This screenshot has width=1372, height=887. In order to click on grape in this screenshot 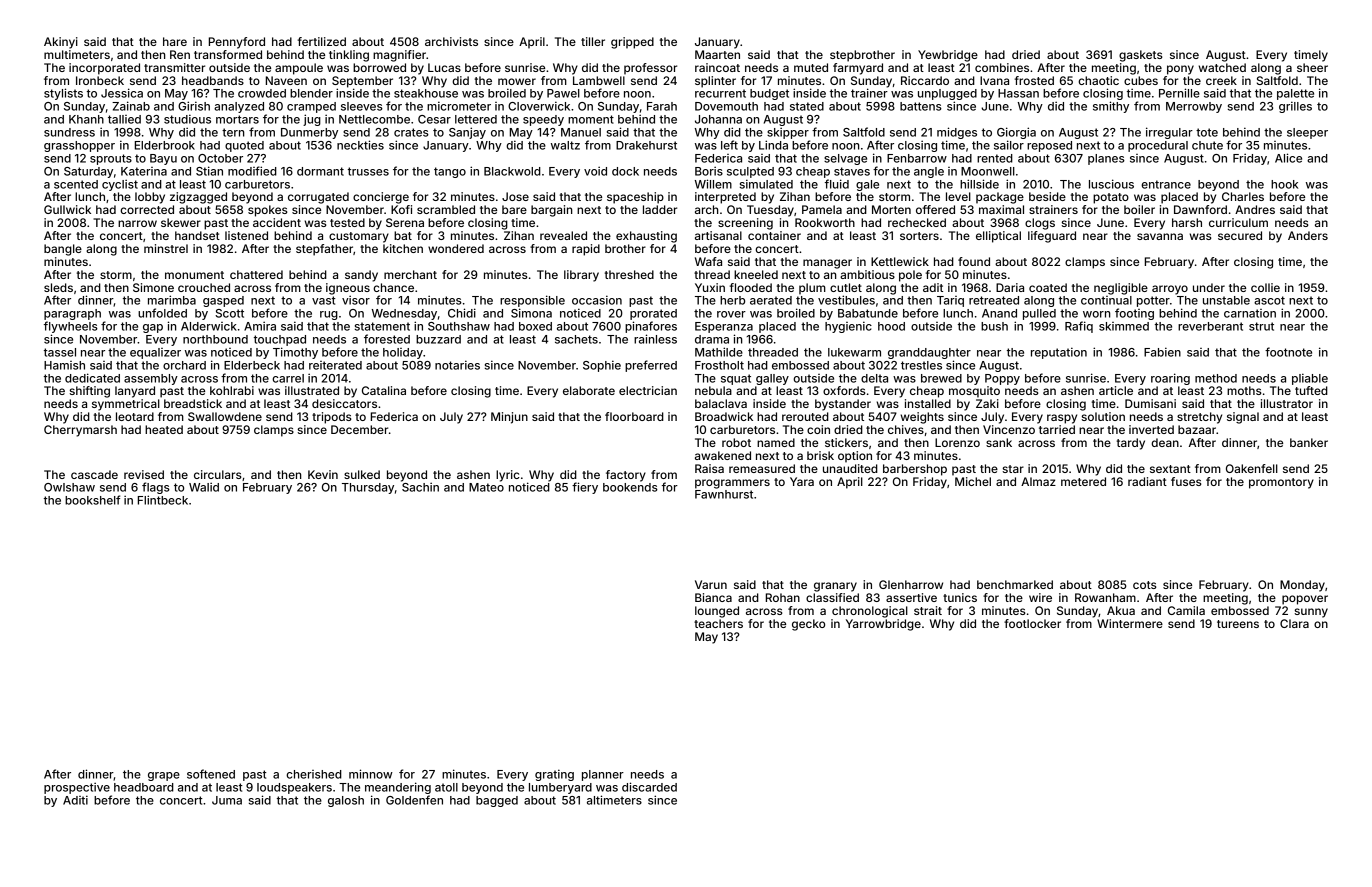, I will do `click(164, 776)`.
